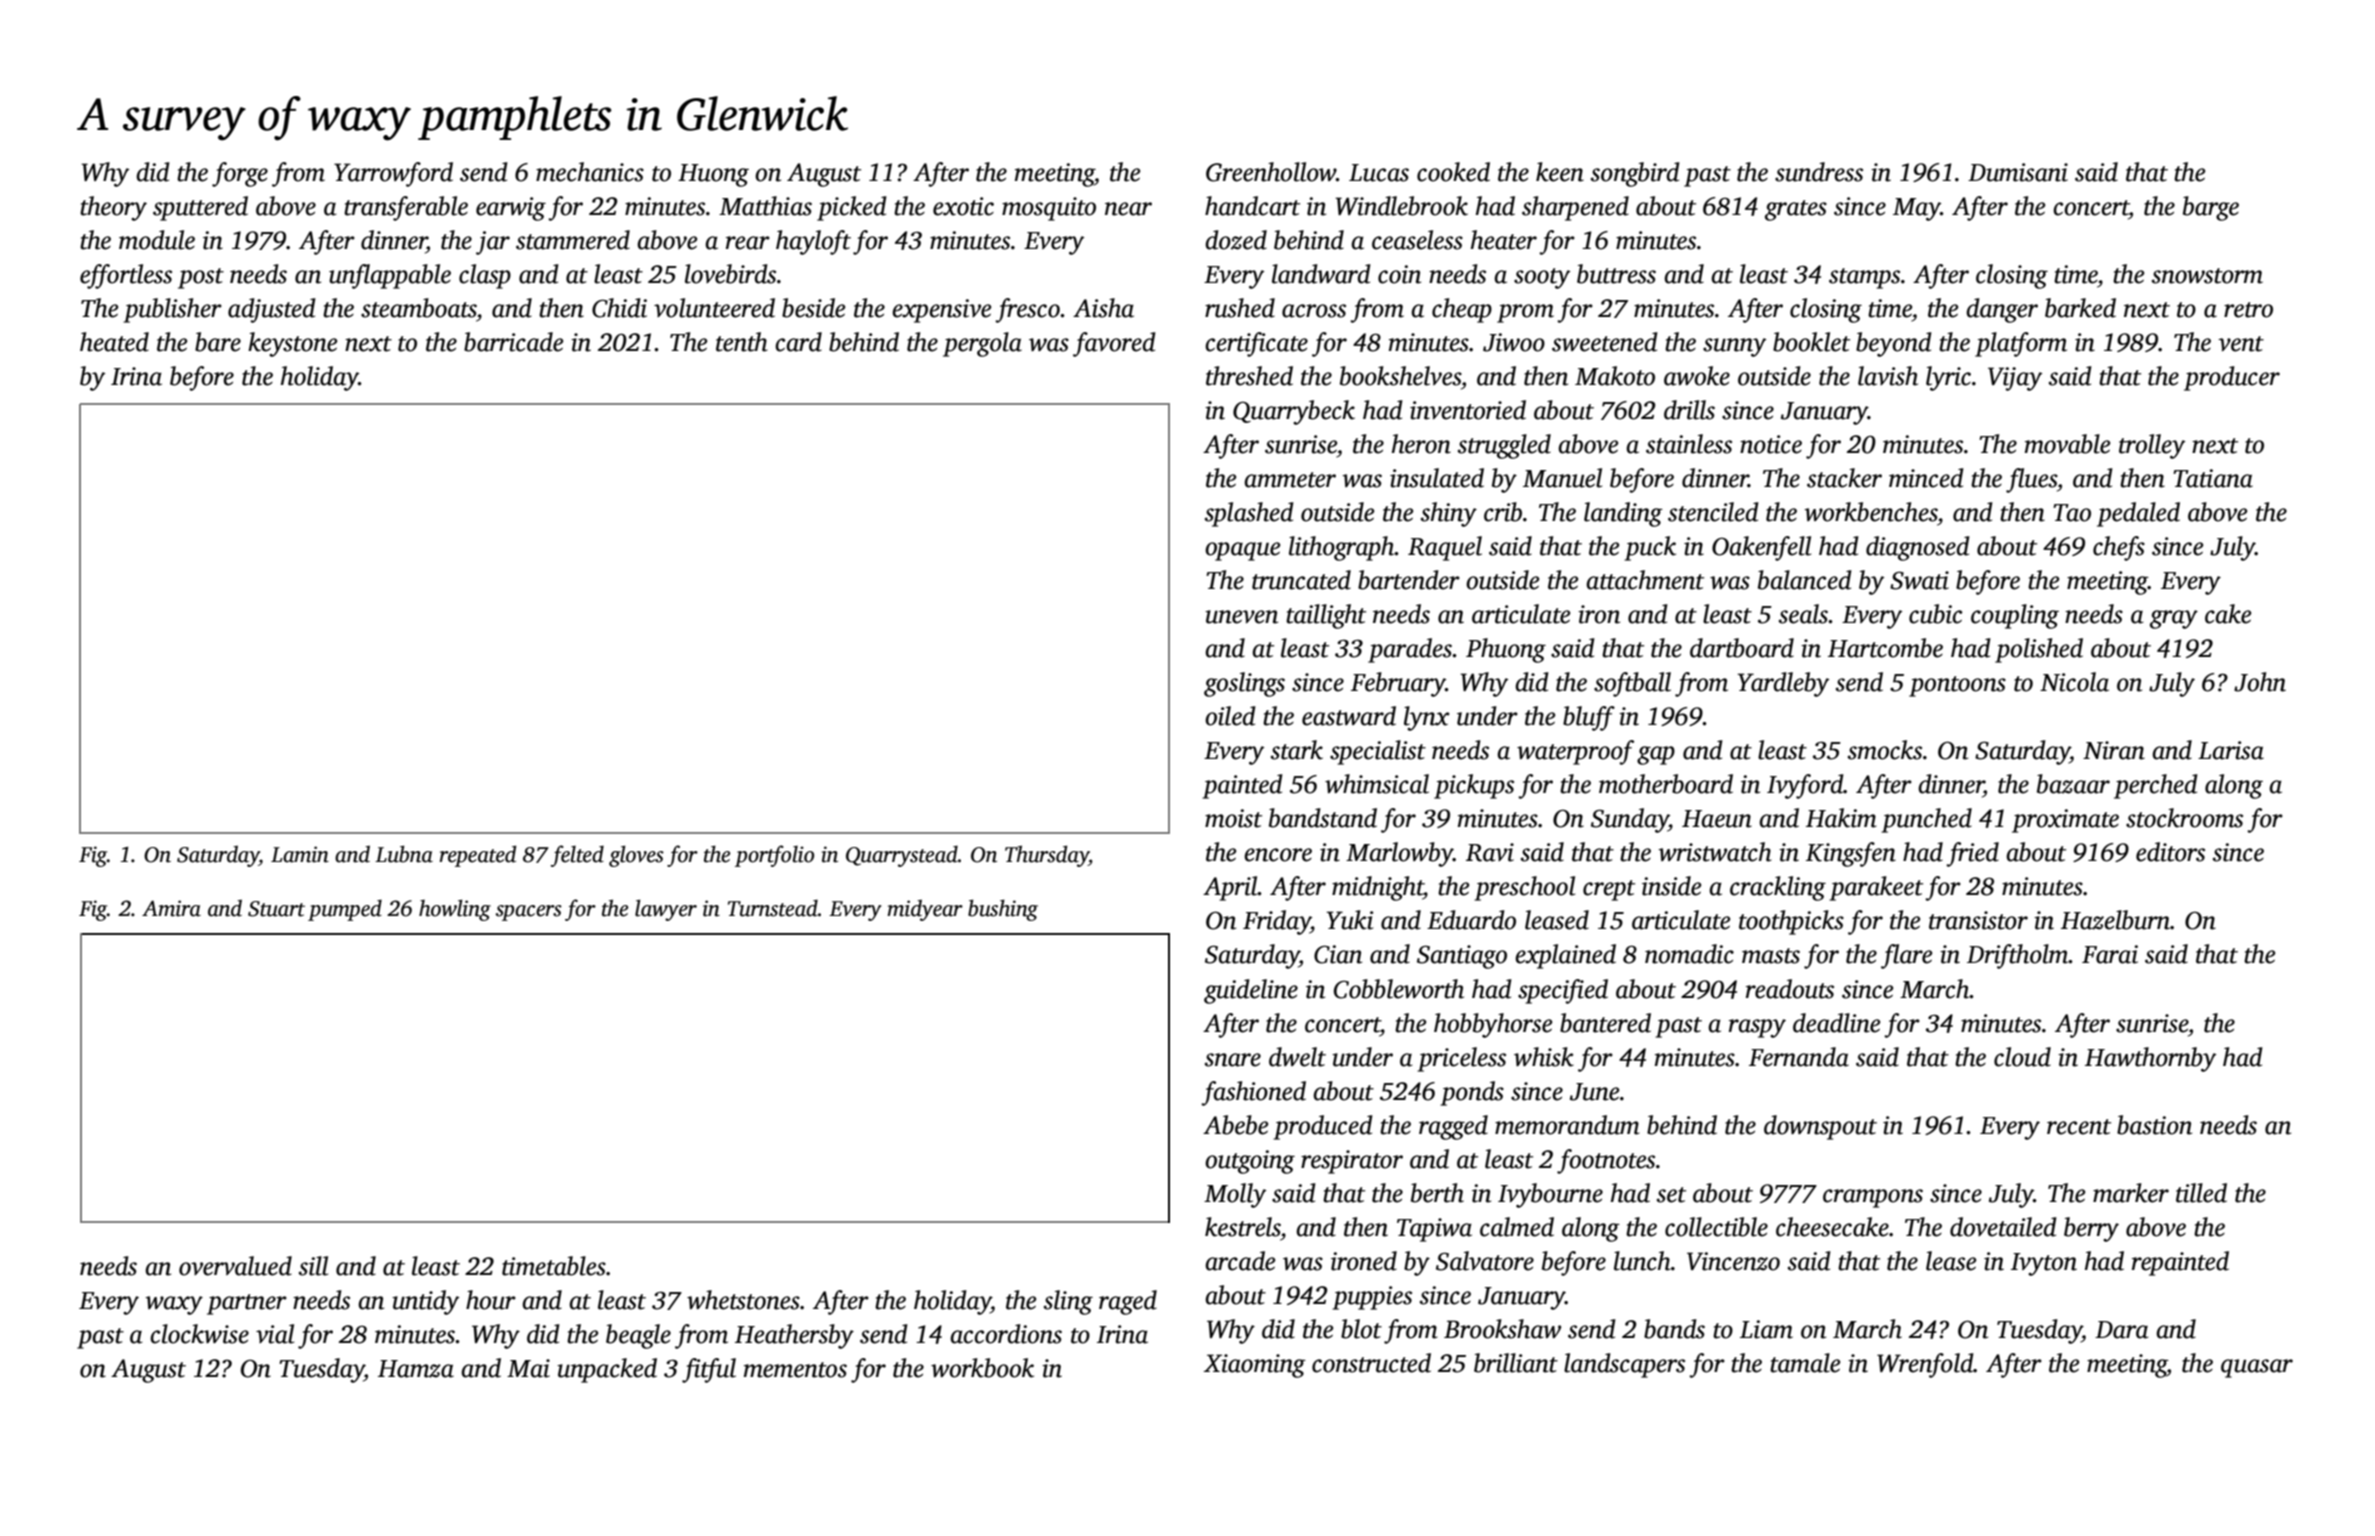  I want to click on wristwatch, so click(1715, 852).
